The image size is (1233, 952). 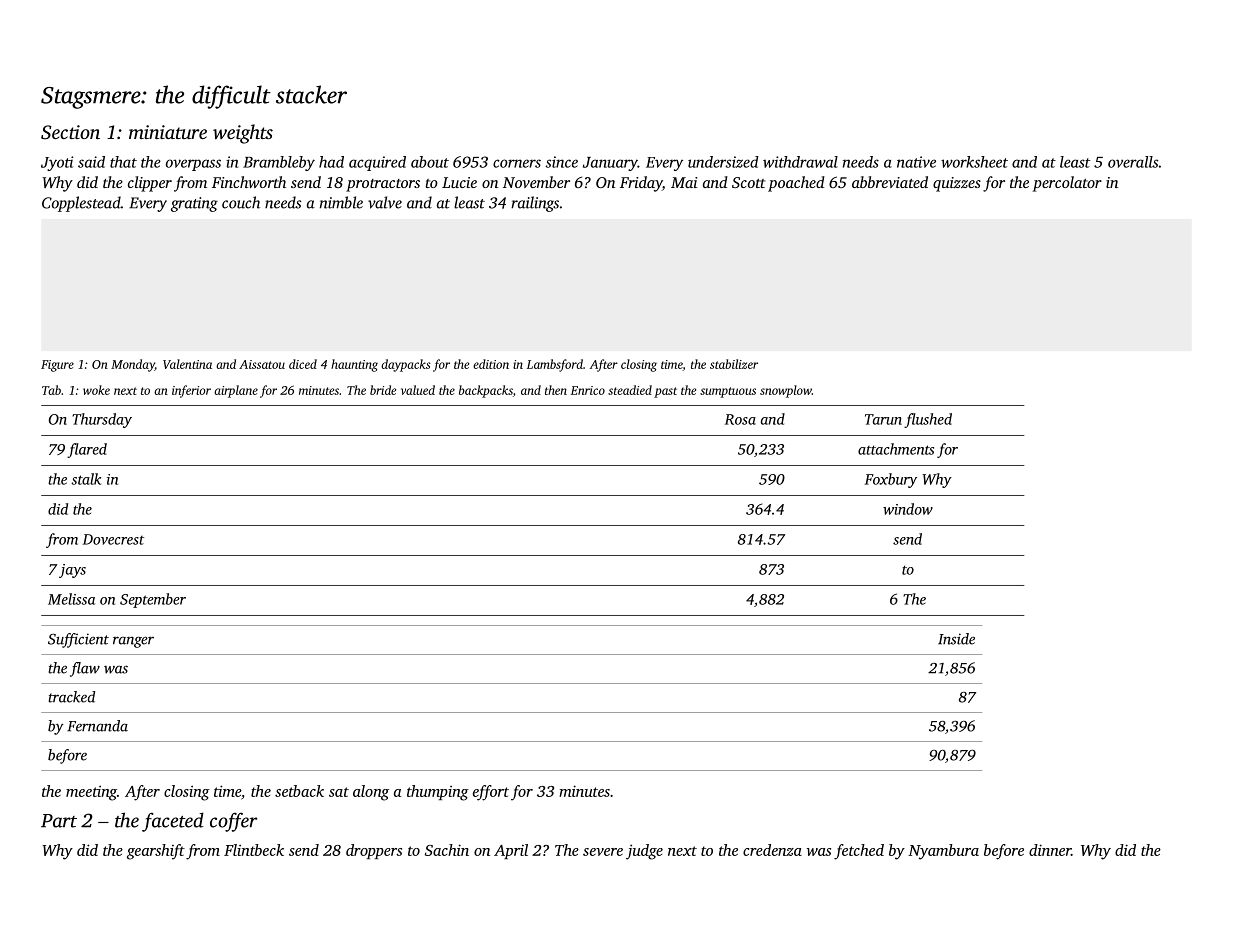 What do you see at coordinates (87, 450) in the screenshot?
I see `flared` at bounding box center [87, 450].
